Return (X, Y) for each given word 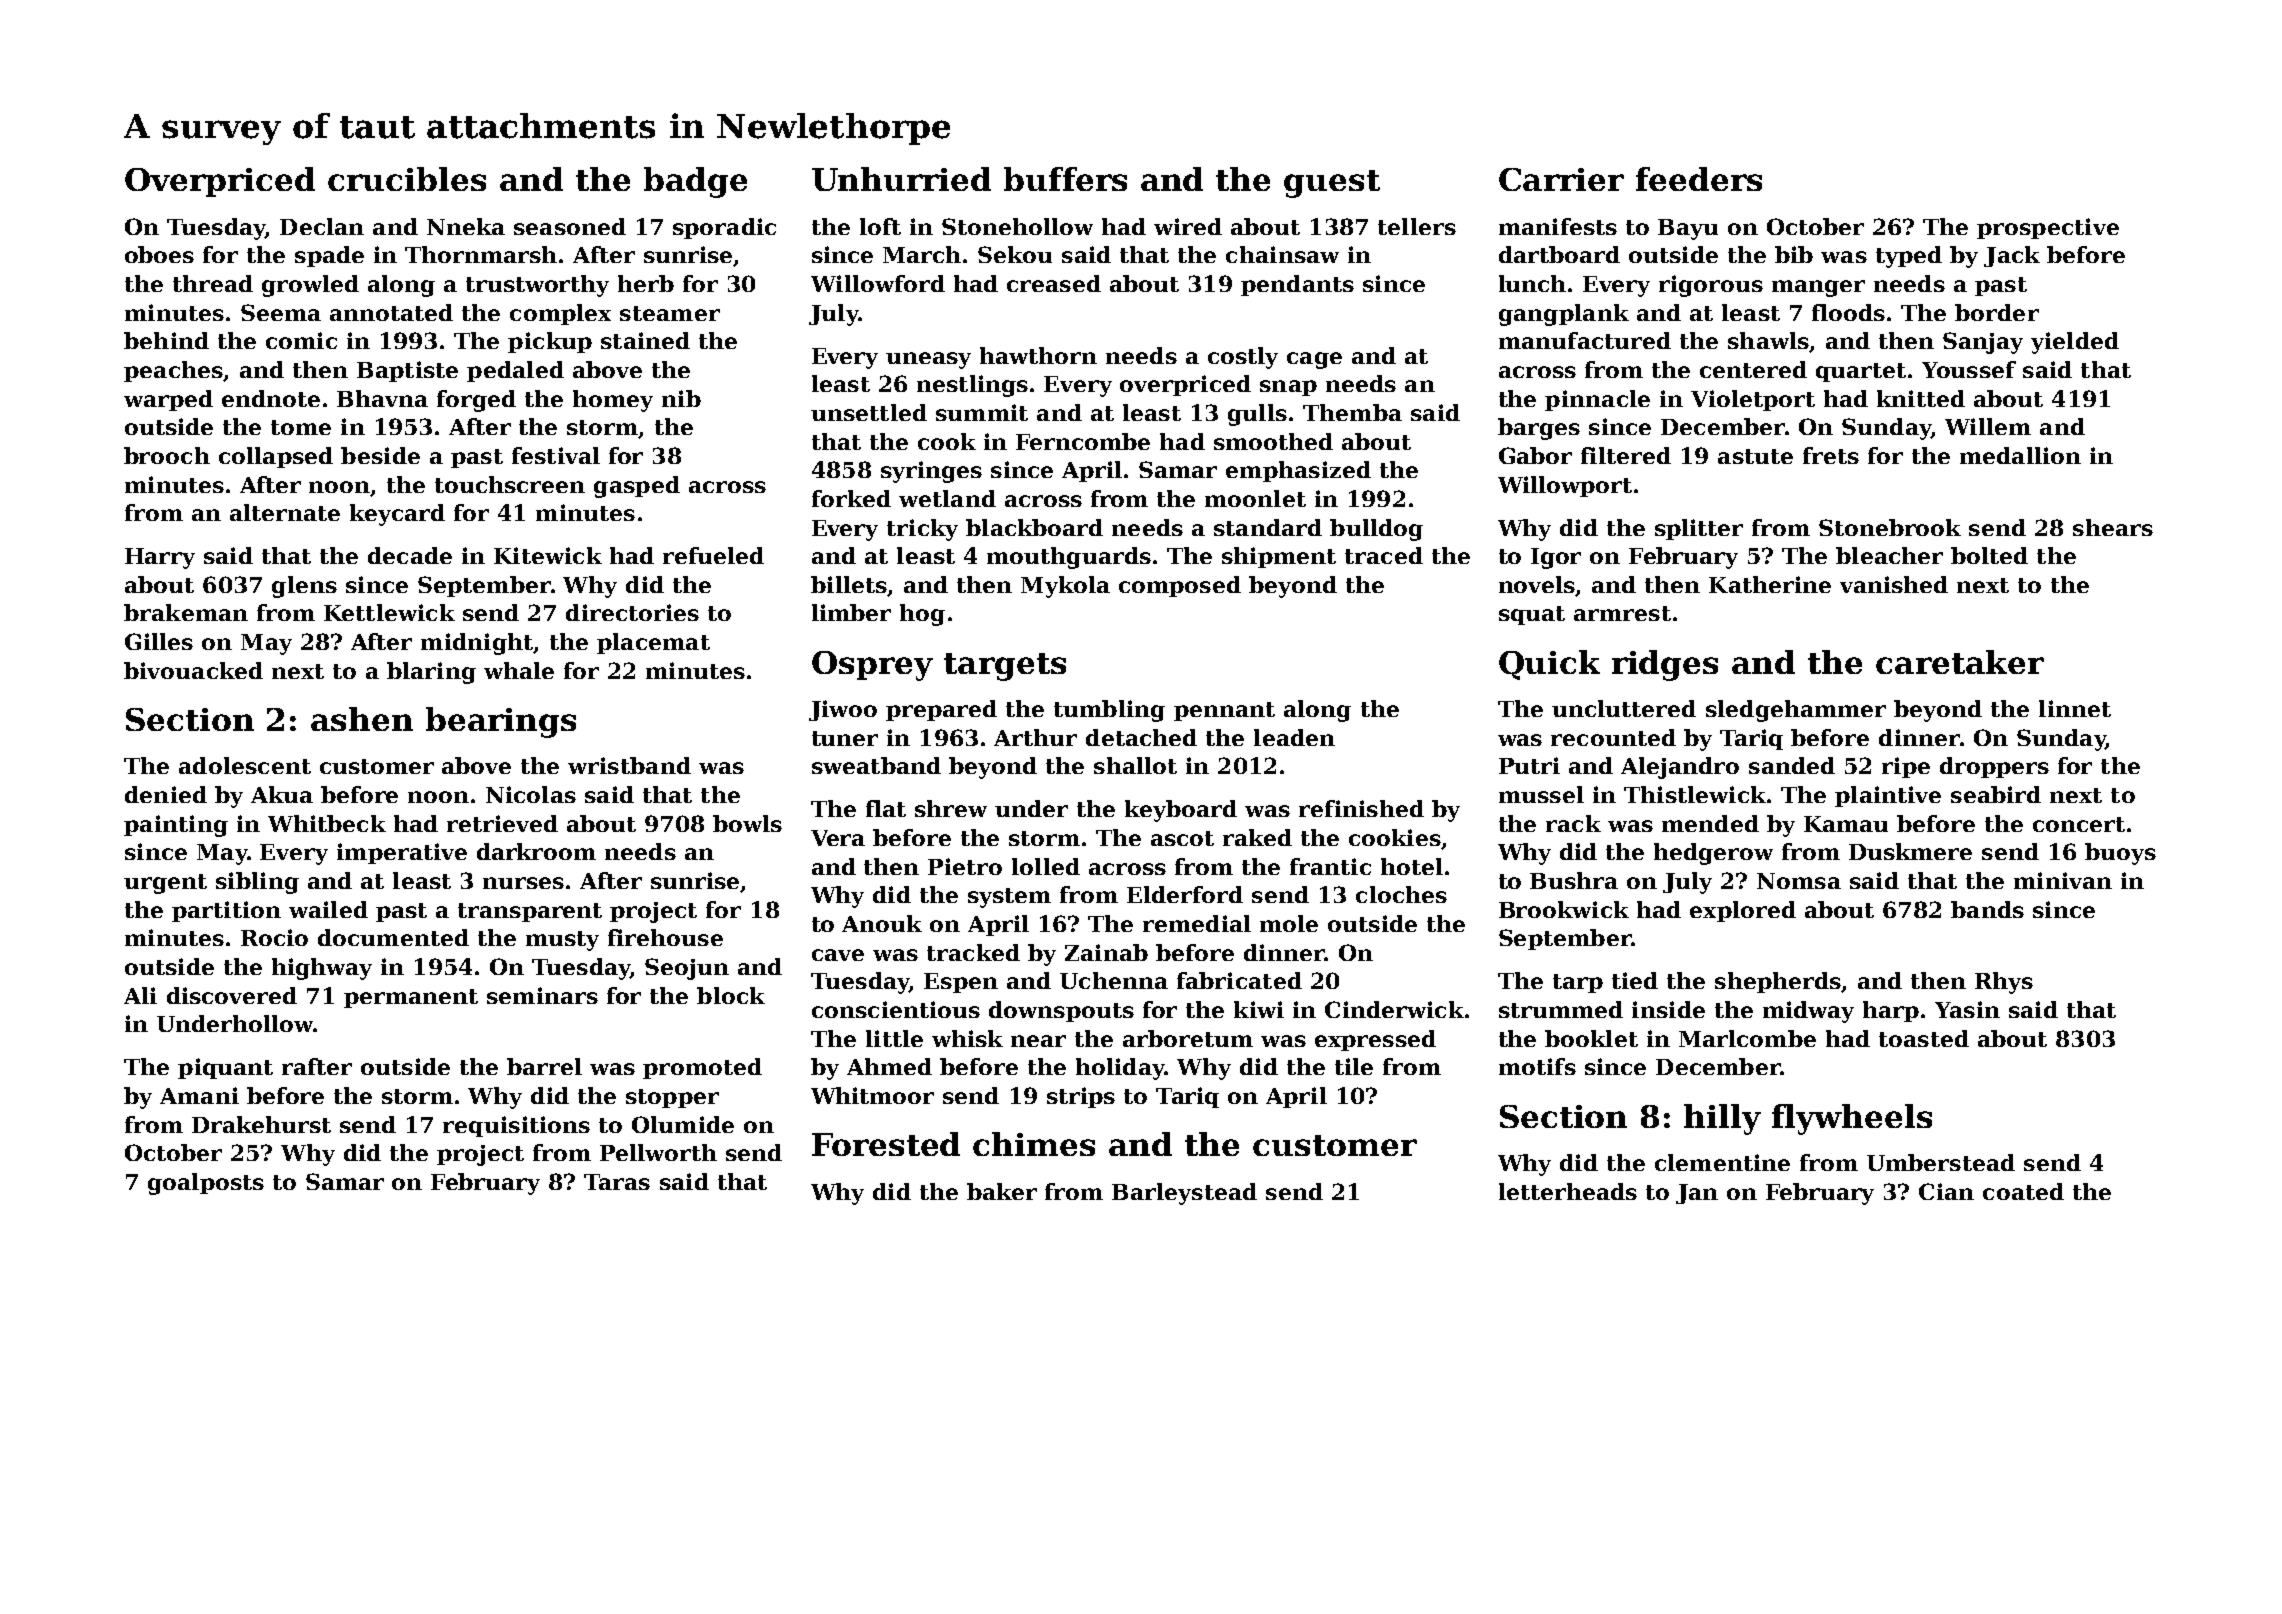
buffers (1065, 179)
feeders (1699, 179)
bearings (501, 722)
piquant (225, 1068)
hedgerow (1713, 854)
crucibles (407, 179)
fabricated (1239, 980)
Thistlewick (1695, 794)
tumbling (1109, 711)
